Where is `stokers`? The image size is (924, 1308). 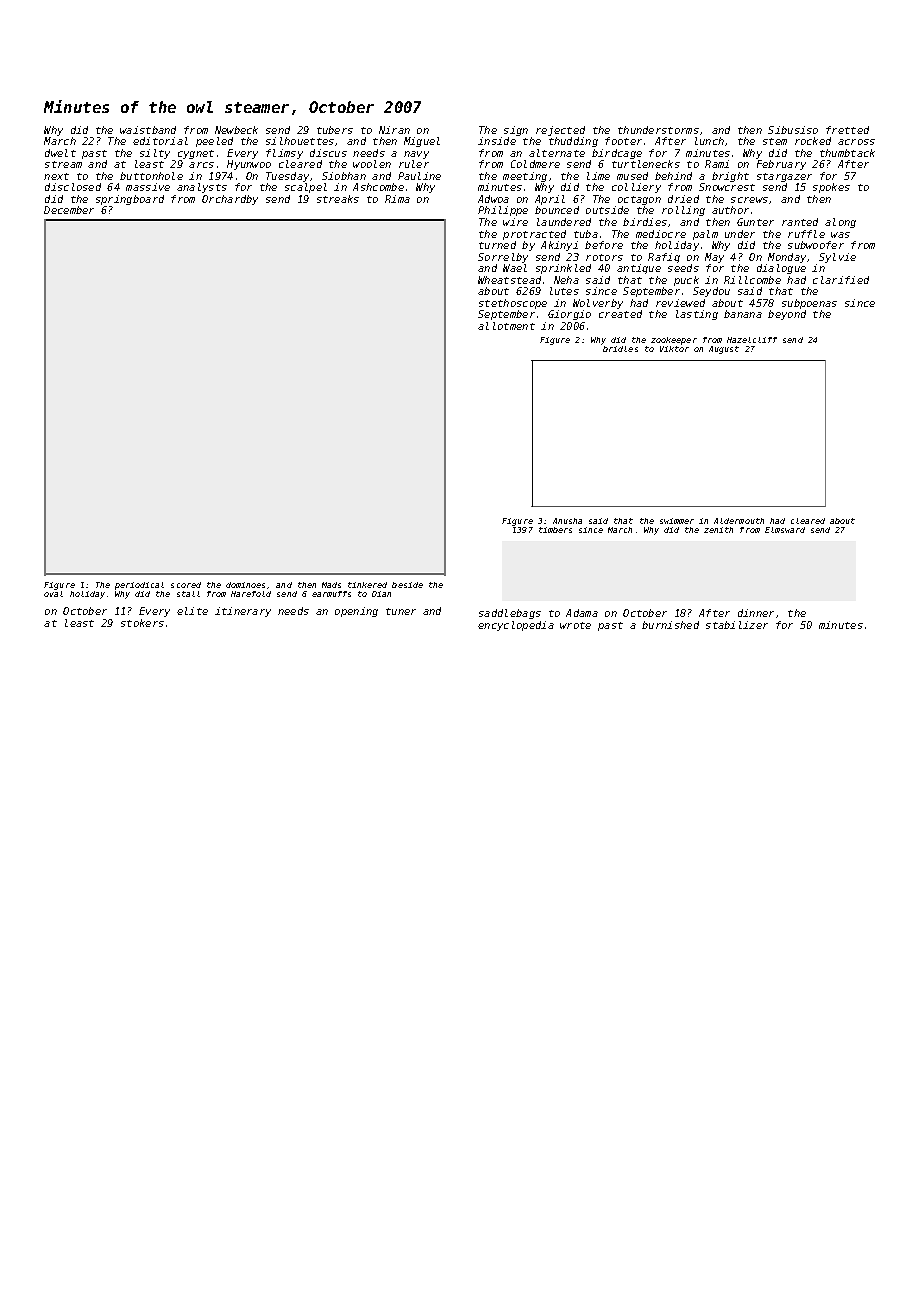 stokers is located at coordinates (142, 623).
